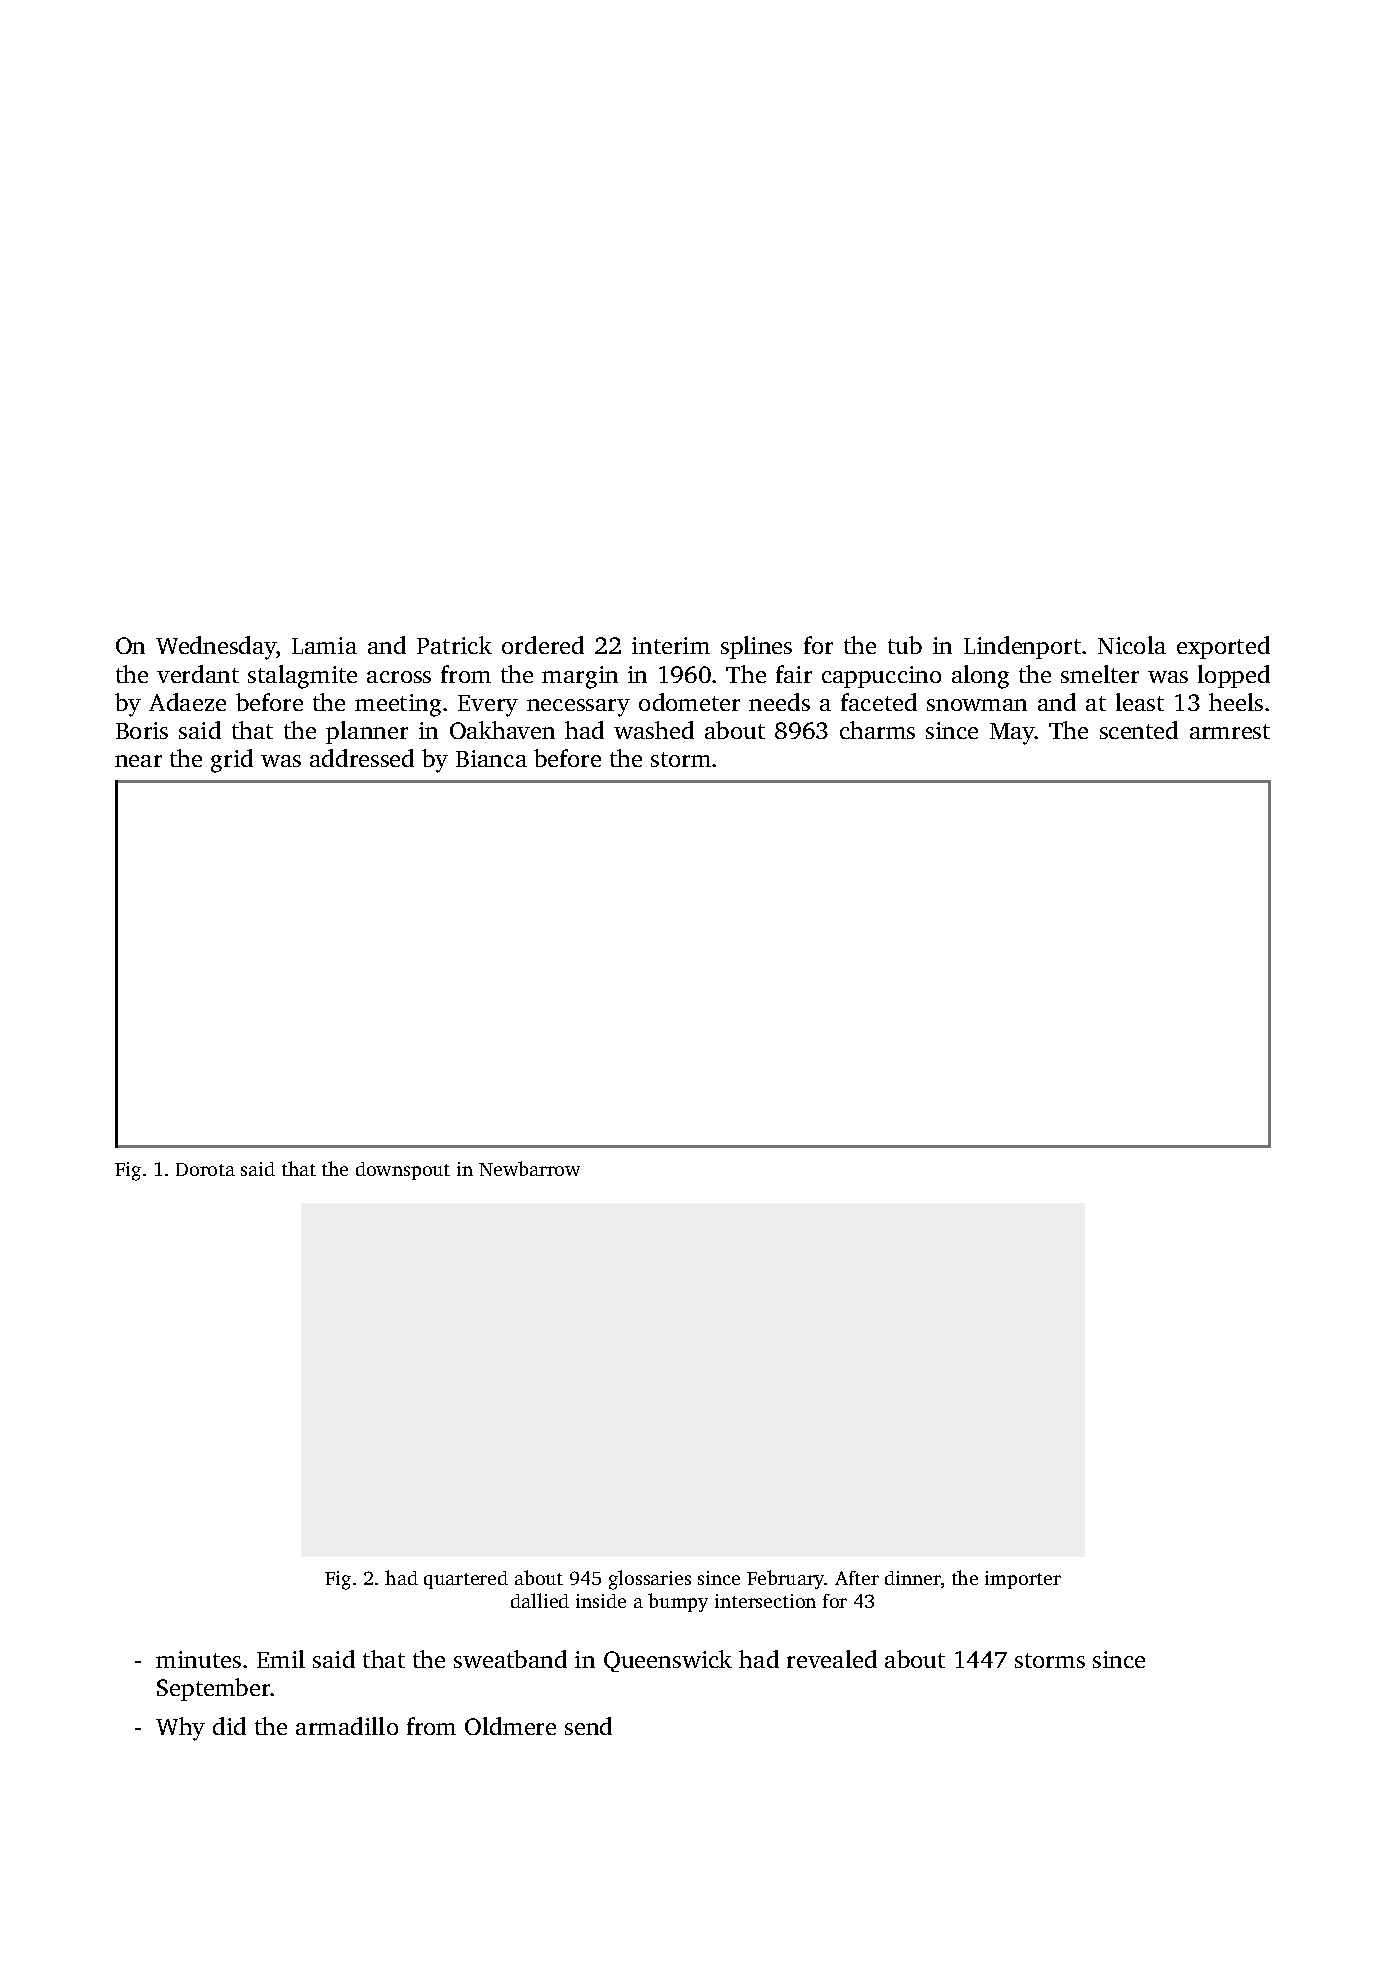 This screenshot has width=1386, height=1969. Describe the element at coordinates (1230, 731) in the screenshot. I see `armrest` at that location.
